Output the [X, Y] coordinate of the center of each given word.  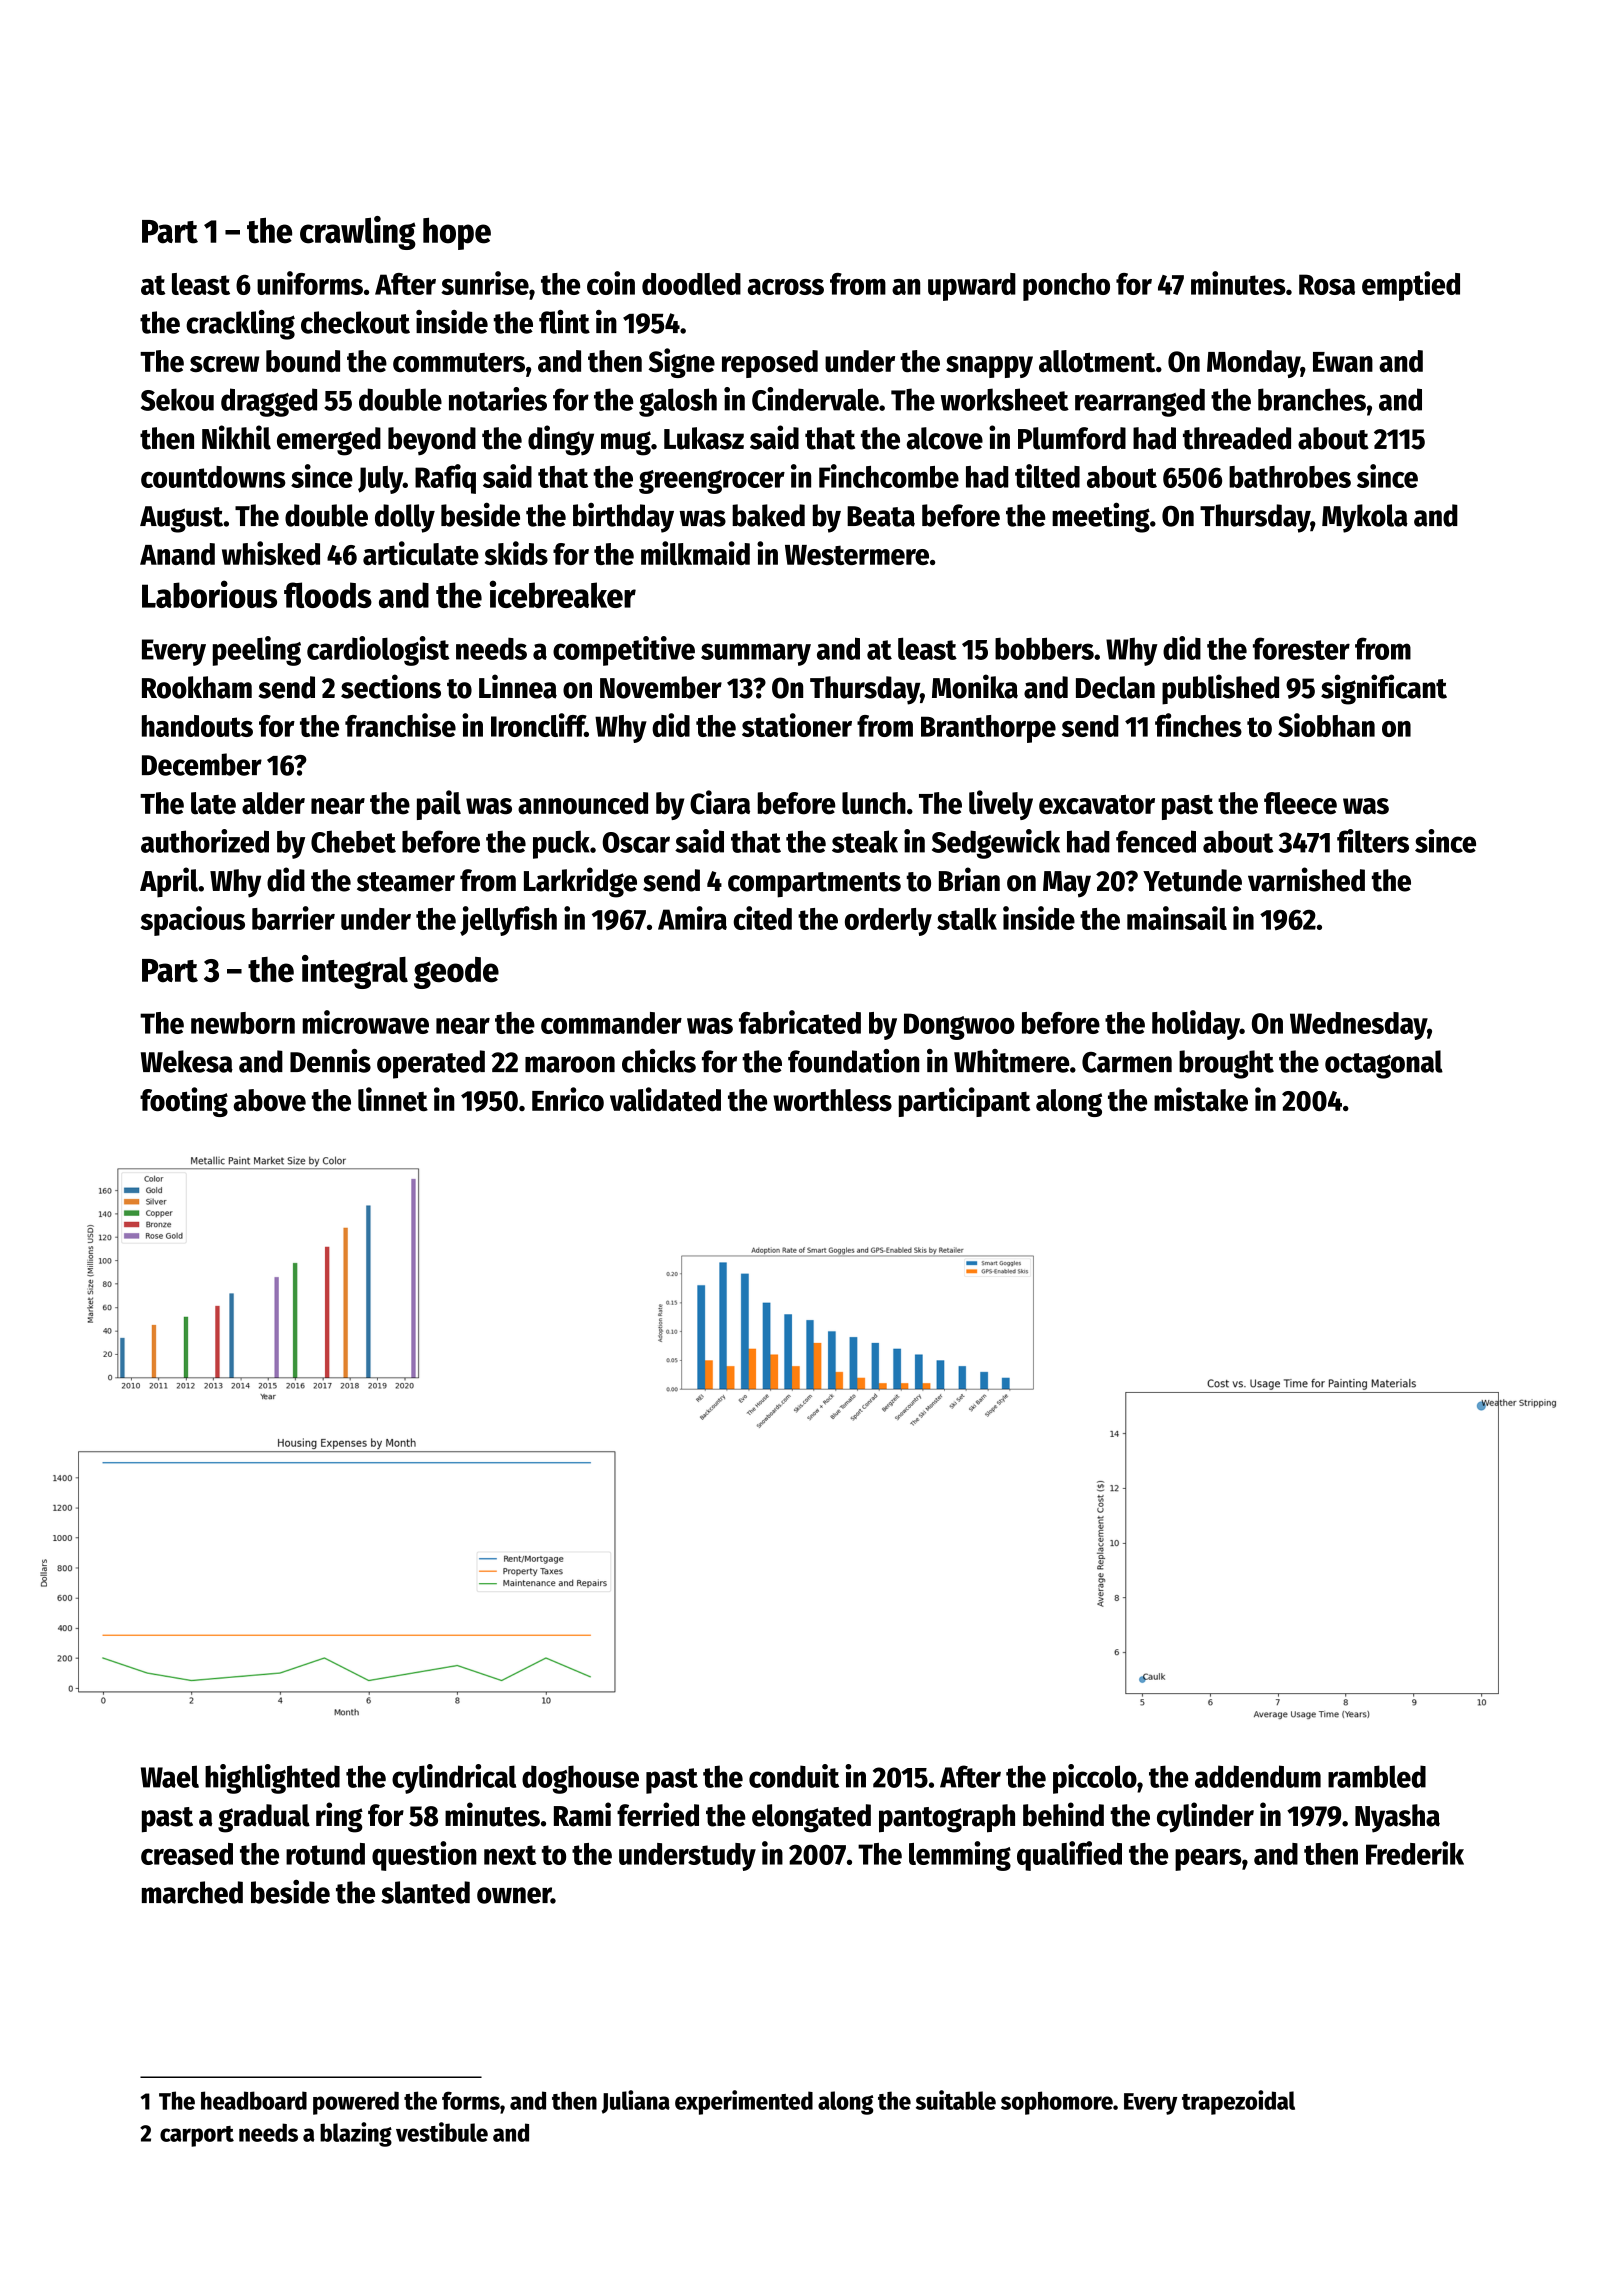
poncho [1066, 287]
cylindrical [454, 1779]
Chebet [353, 841]
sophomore [1057, 2103]
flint [564, 322]
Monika [975, 686]
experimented [744, 2102]
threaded [1237, 438]
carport [197, 2136]
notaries [498, 399]
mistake [1201, 1099]
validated [665, 1099]
